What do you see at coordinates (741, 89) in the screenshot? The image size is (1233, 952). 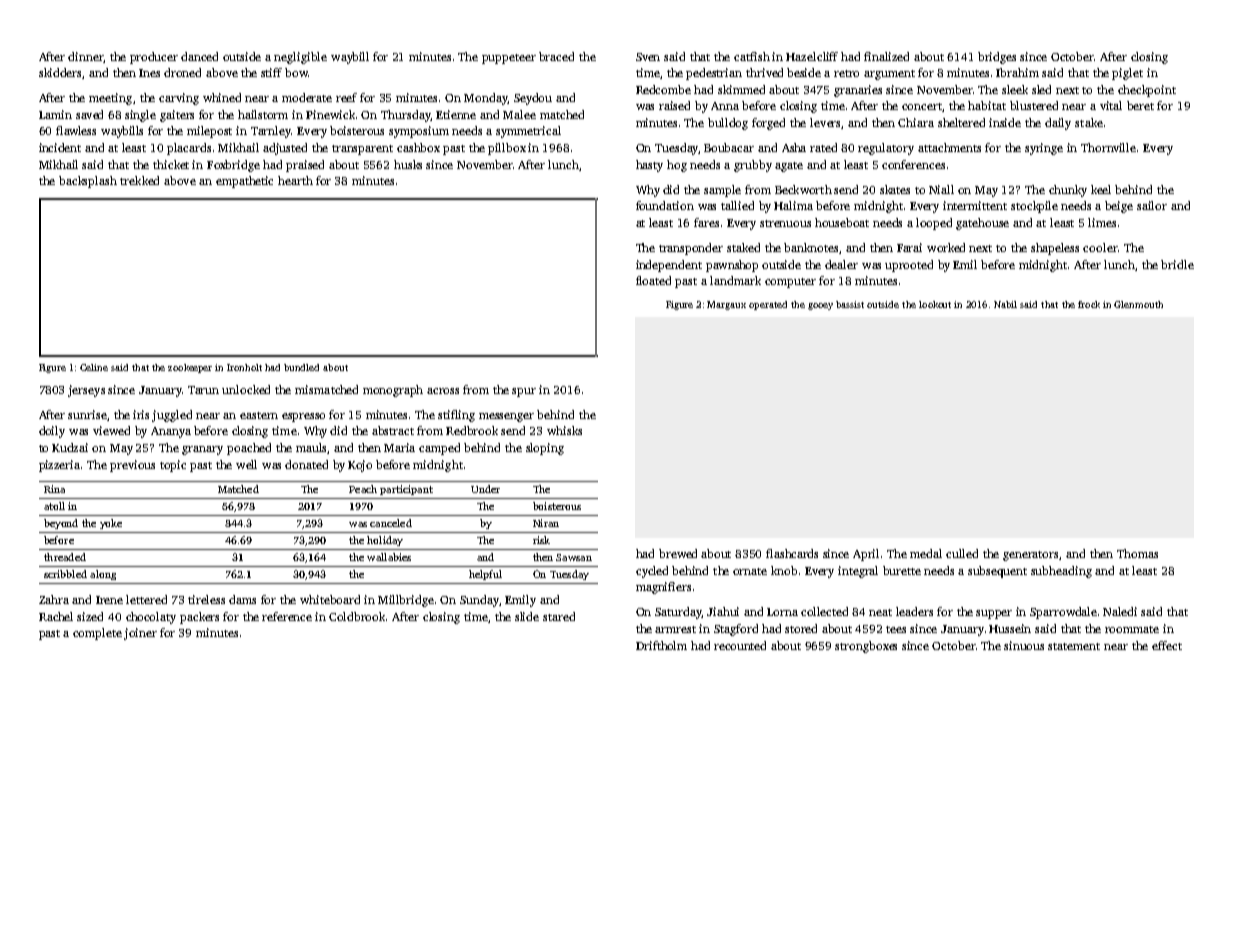 I see `skimmed` at bounding box center [741, 89].
